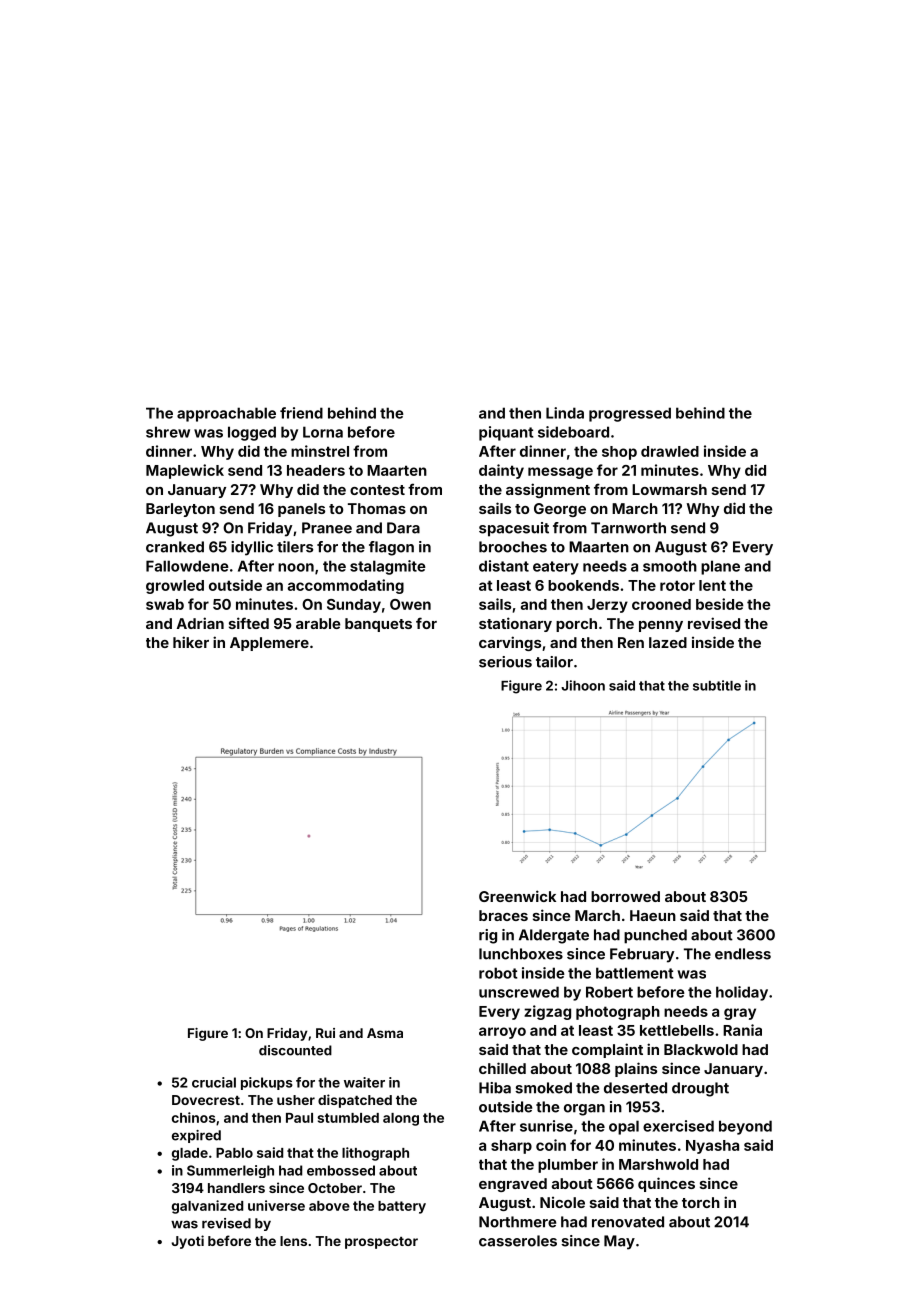 Image resolution: width=924 pixels, height=1314 pixels. What do you see at coordinates (214, 1082) in the image?
I see `crucial` at bounding box center [214, 1082].
